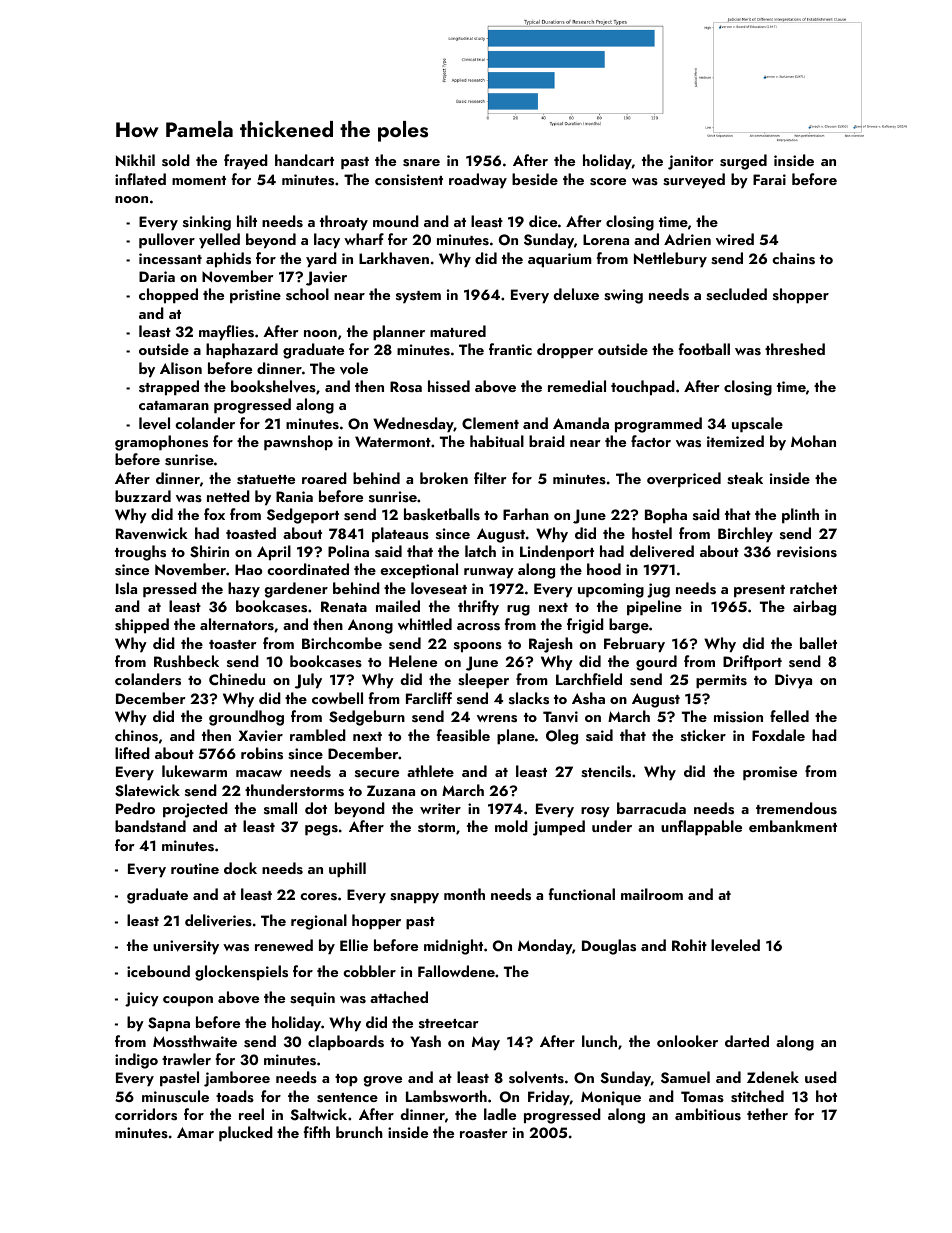 The image size is (952, 1233). Describe the element at coordinates (796, 808) in the document. I see `tremendous` at that location.
